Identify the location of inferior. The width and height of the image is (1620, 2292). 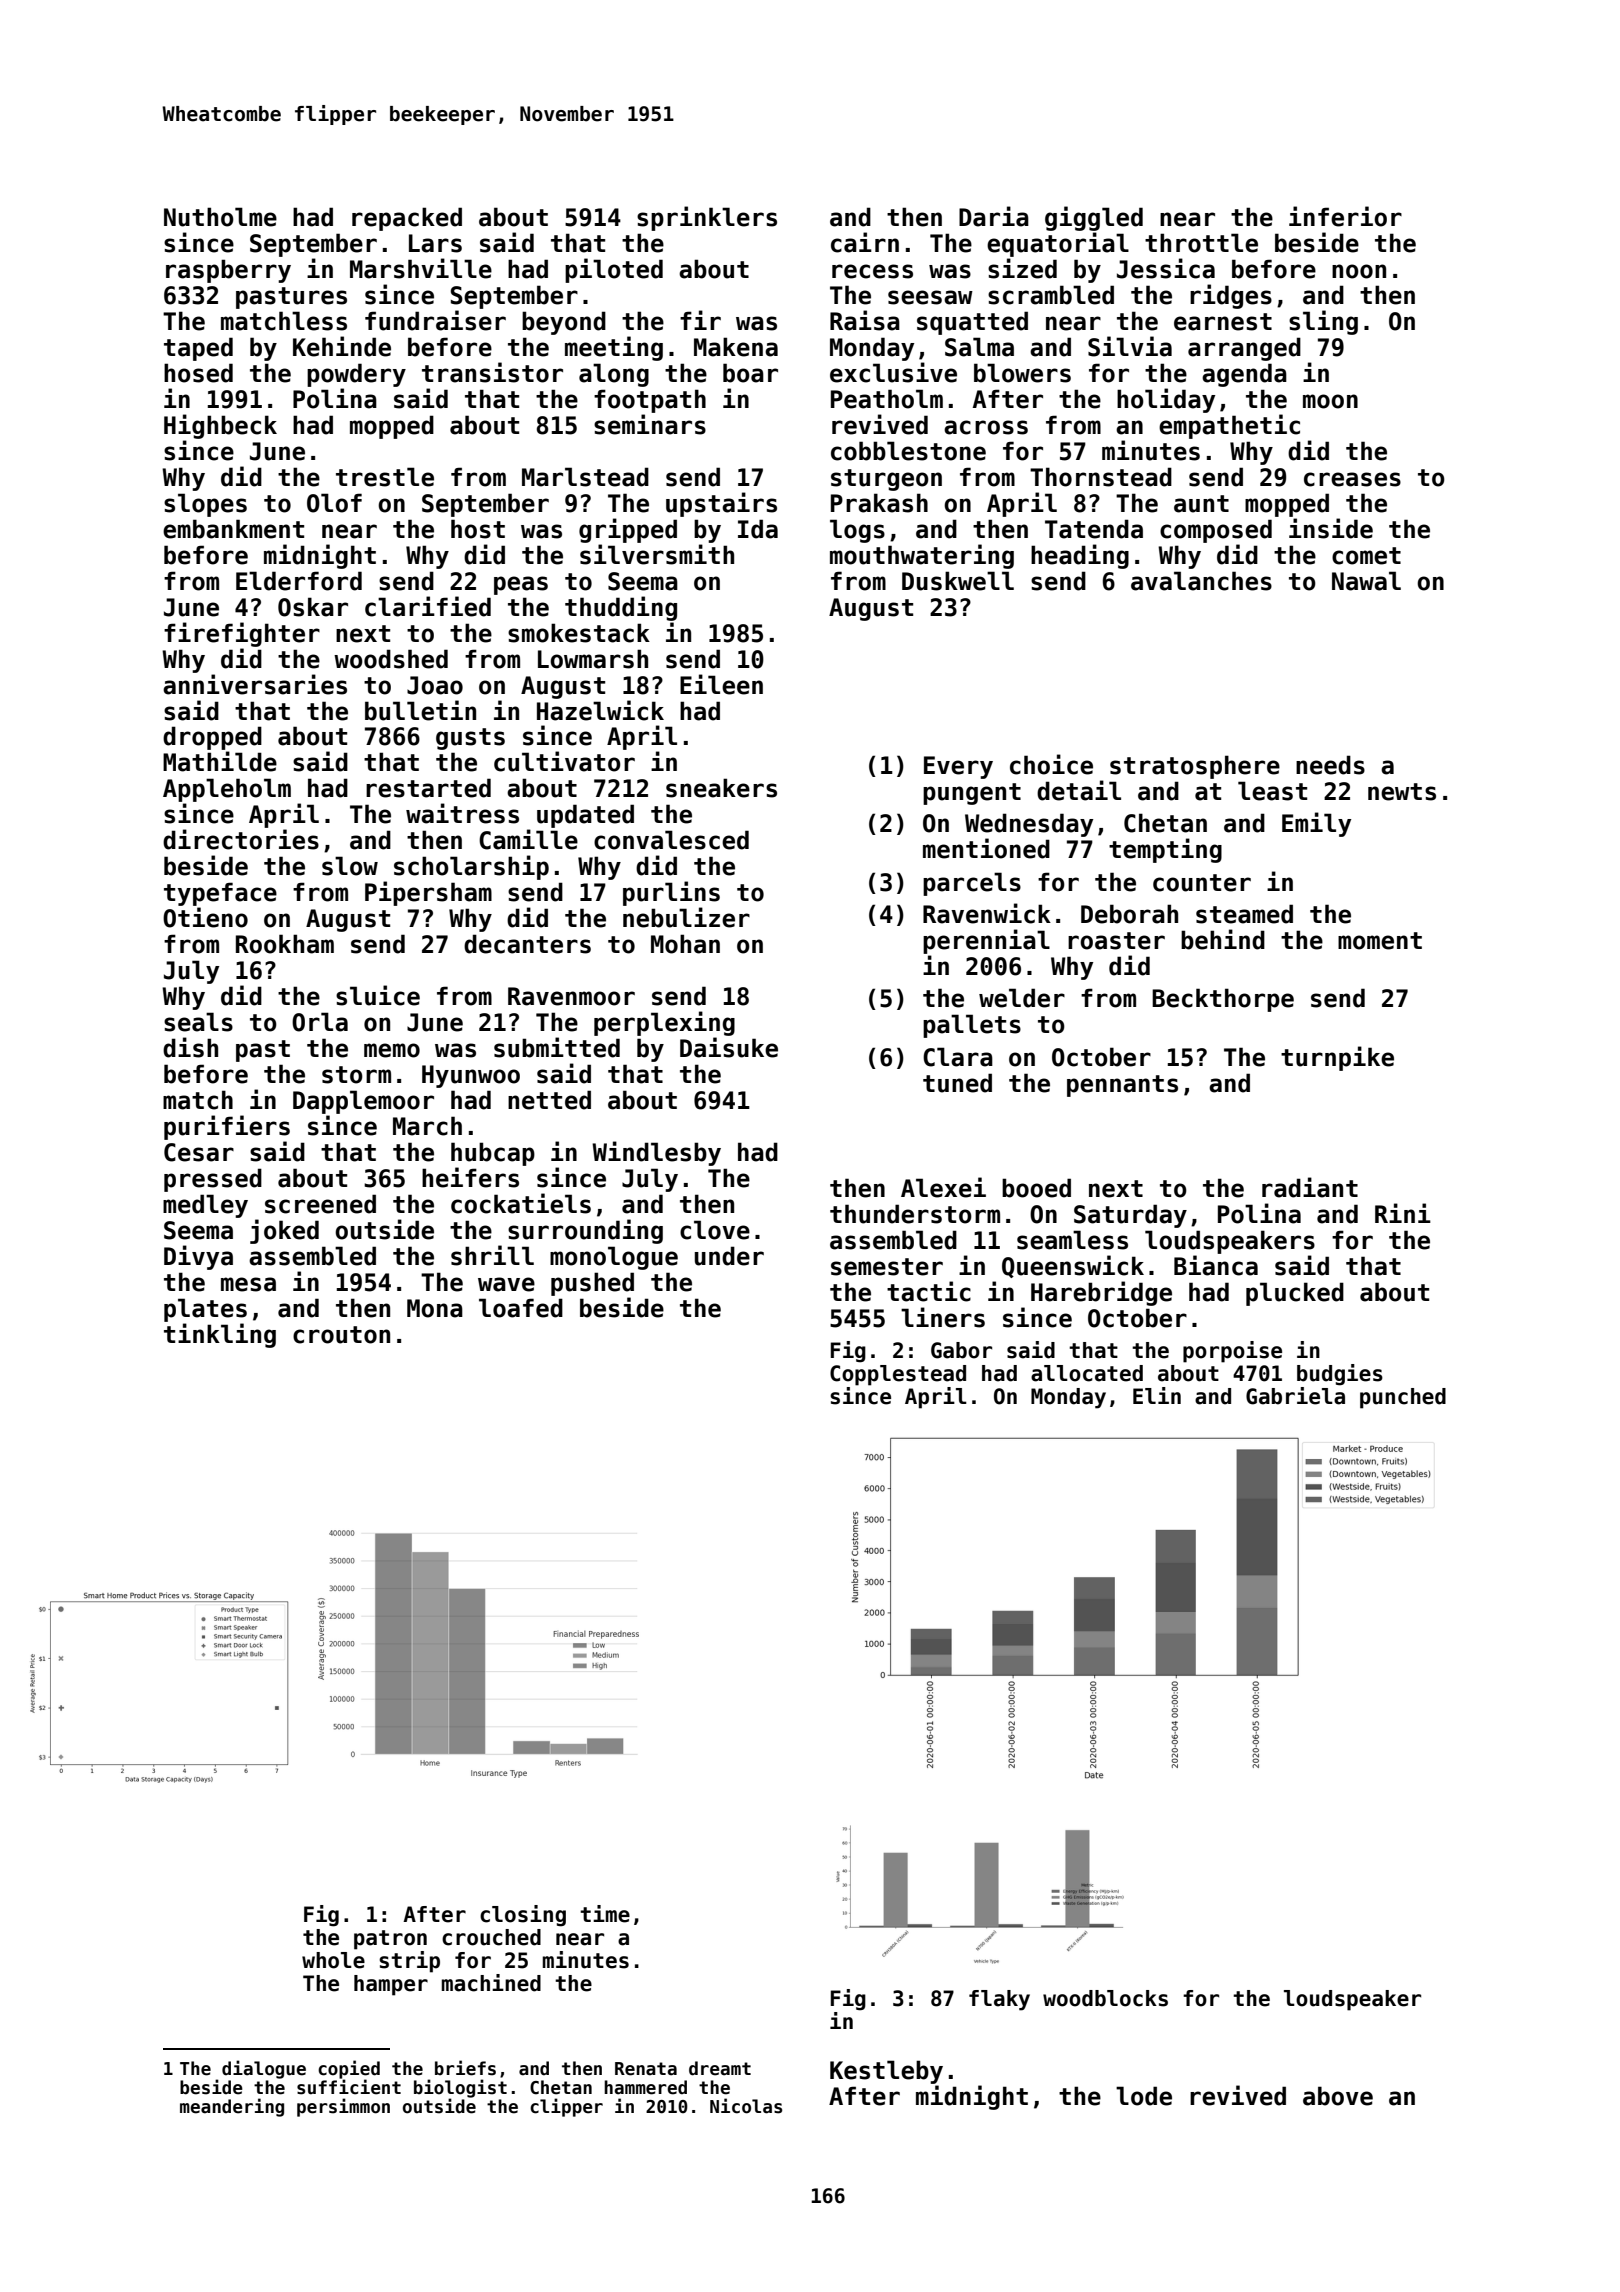
(1345, 216).
